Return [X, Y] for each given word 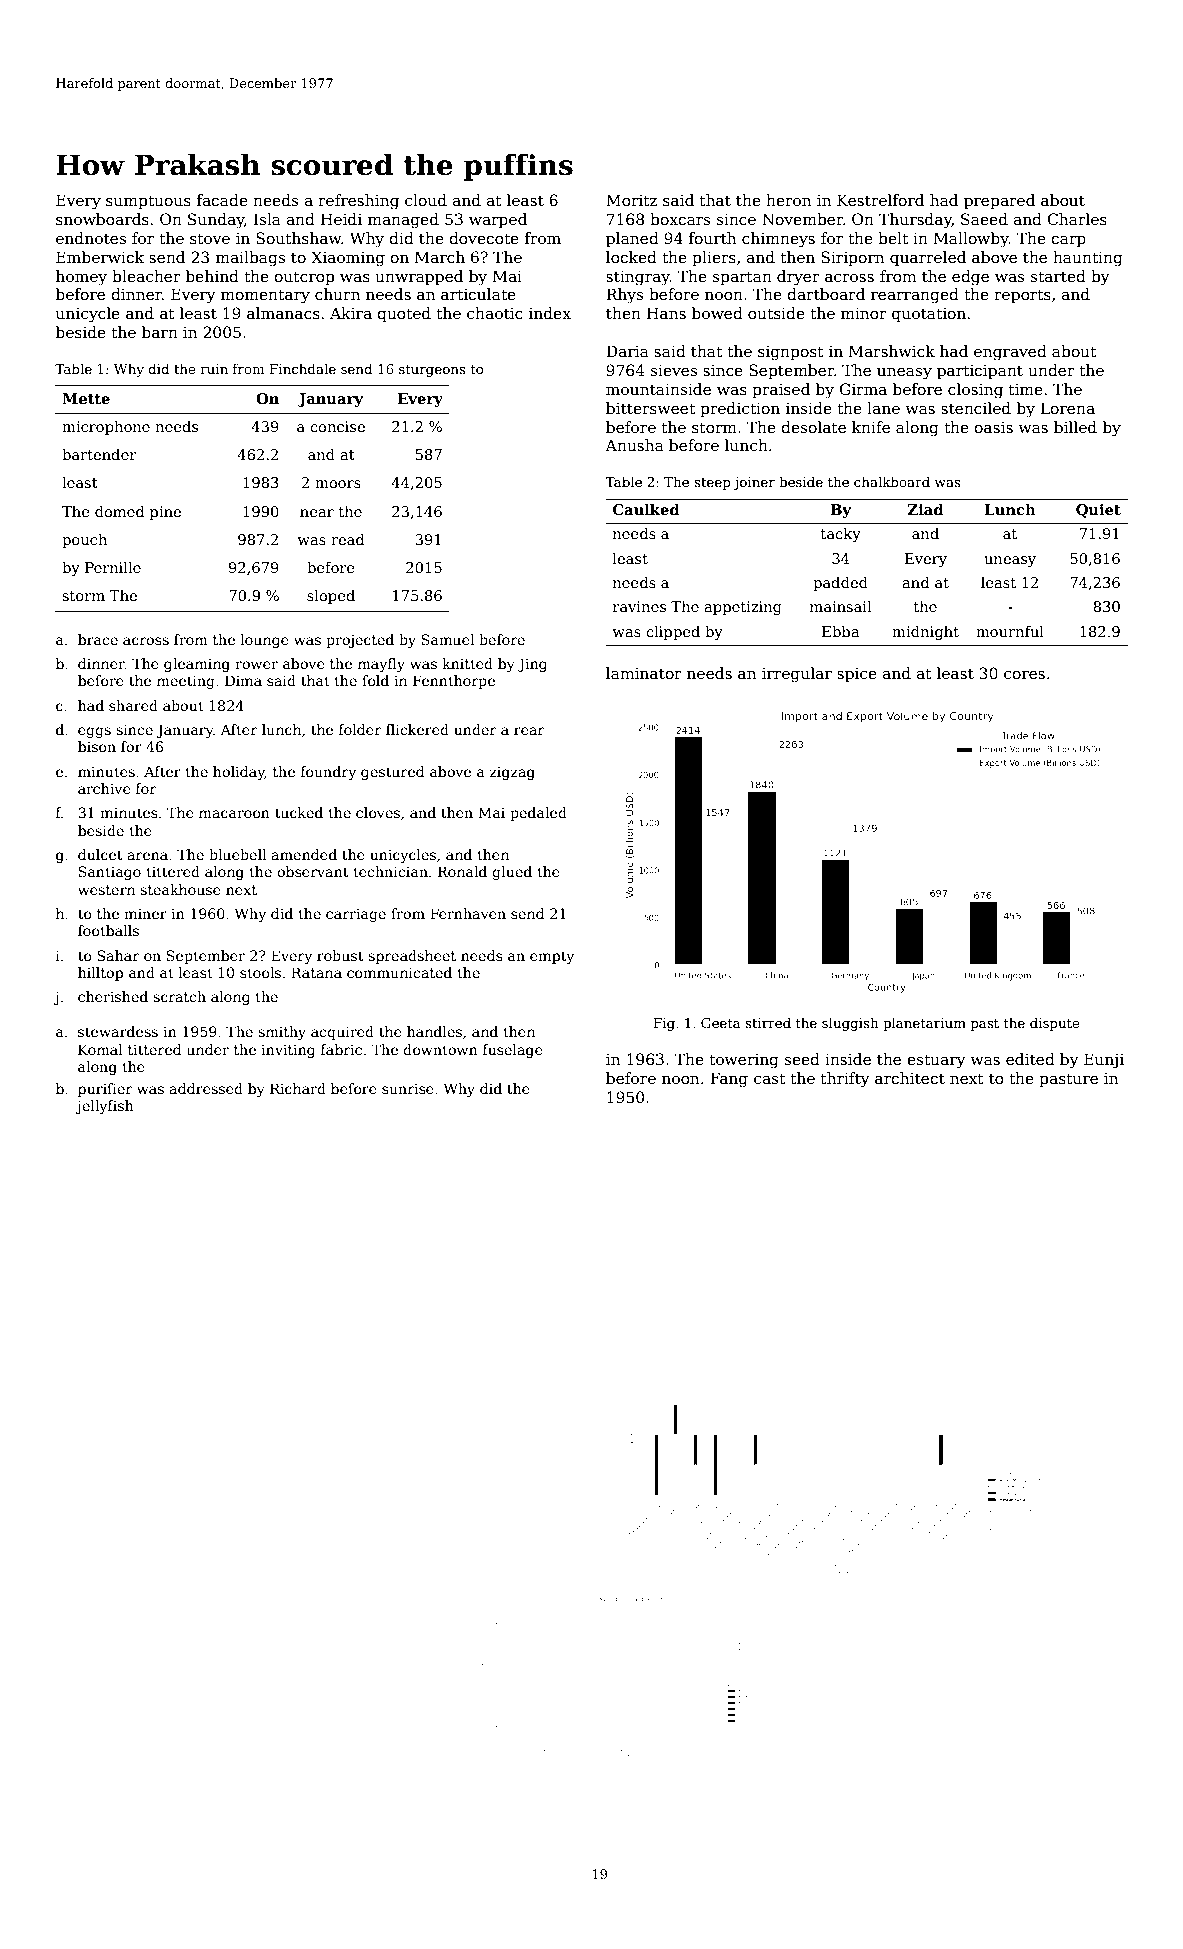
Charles [1077, 219]
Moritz [631, 200]
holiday [239, 773]
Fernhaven [468, 913]
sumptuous [148, 202]
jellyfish [105, 1107]
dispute [1055, 1024]
